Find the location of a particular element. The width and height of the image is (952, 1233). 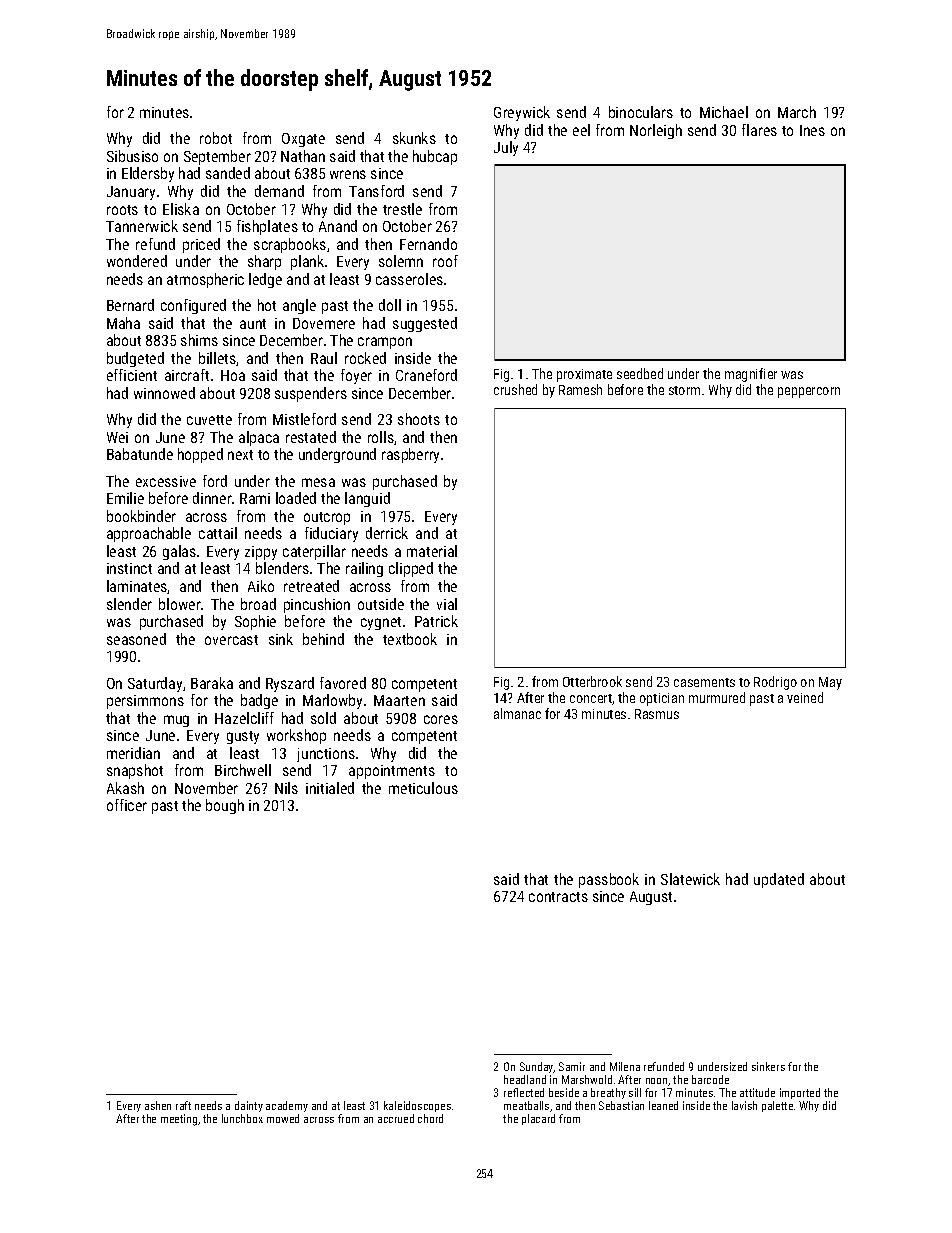

skunks is located at coordinates (414, 138).
